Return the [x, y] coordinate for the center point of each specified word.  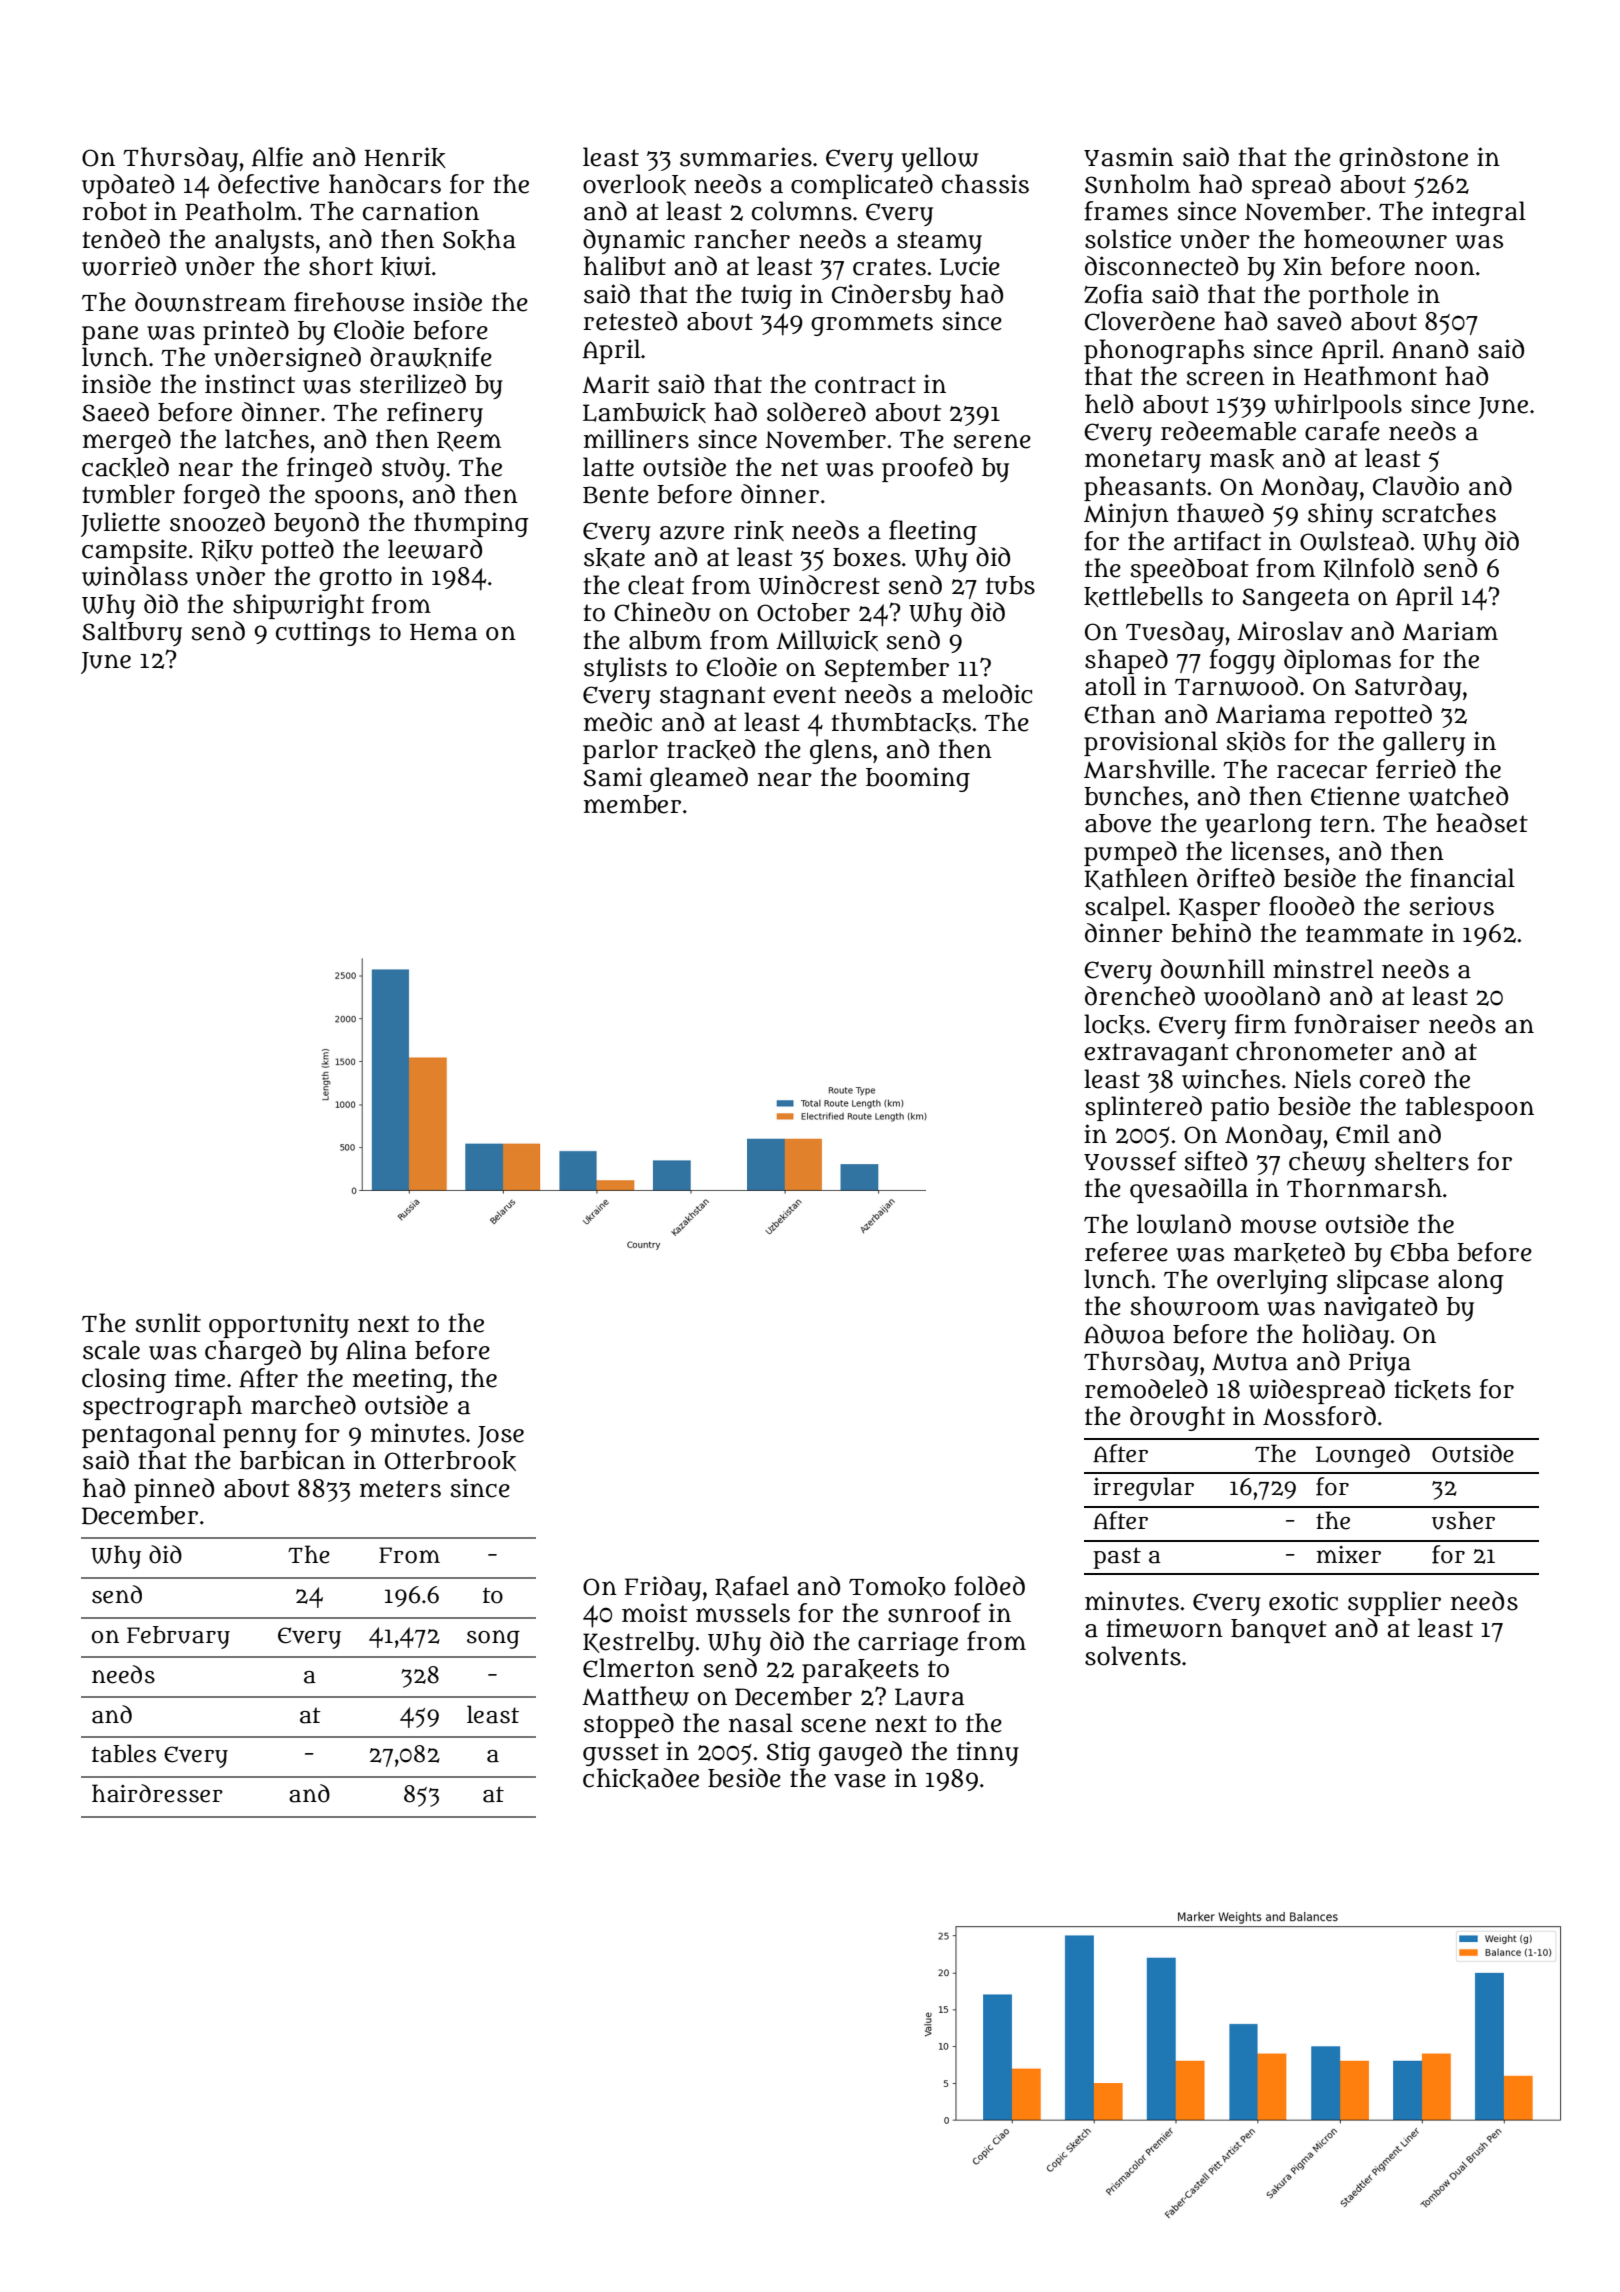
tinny [988, 1753]
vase [860, 1781]
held [1109, 404]
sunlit [168, 1323]
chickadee [641, 1778]
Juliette [120, 524]
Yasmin [1129, 157]
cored [1392, 1079]
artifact [1217, 541]
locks [1114, 1024]
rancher [742, 239]
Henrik [405, 157]
